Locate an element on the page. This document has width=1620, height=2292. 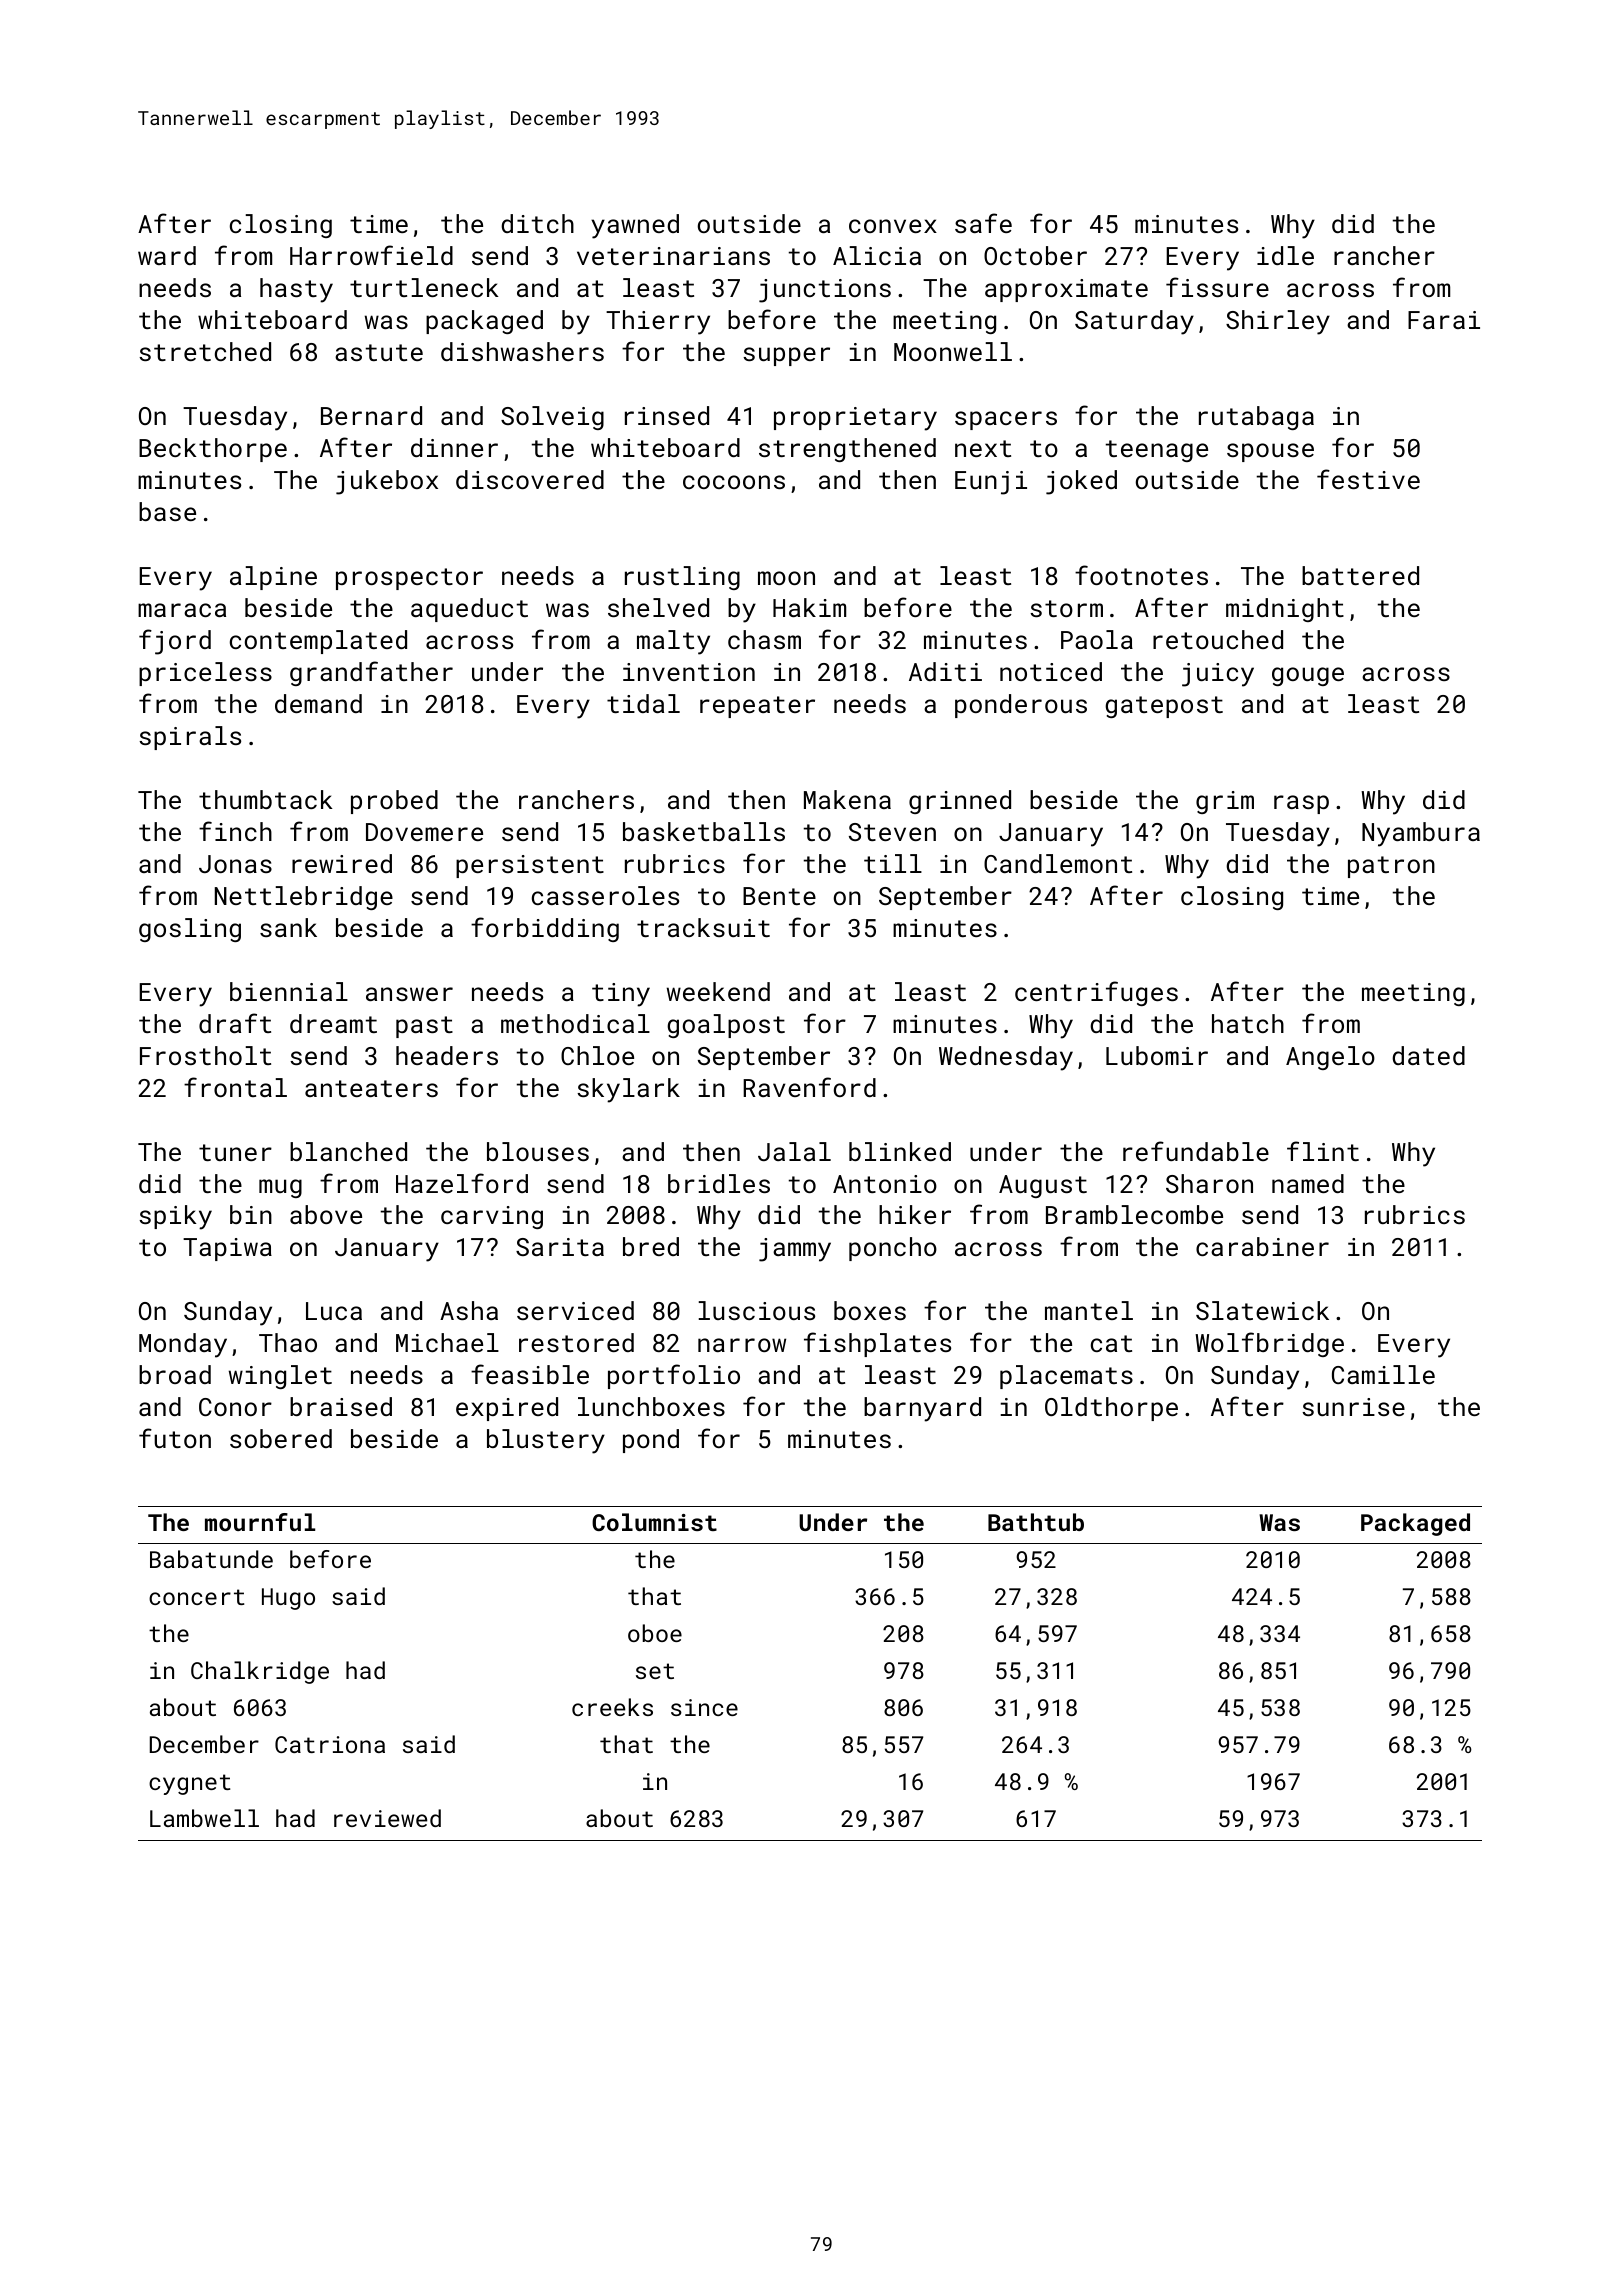
stretched is located at coordinates (205, 351).
